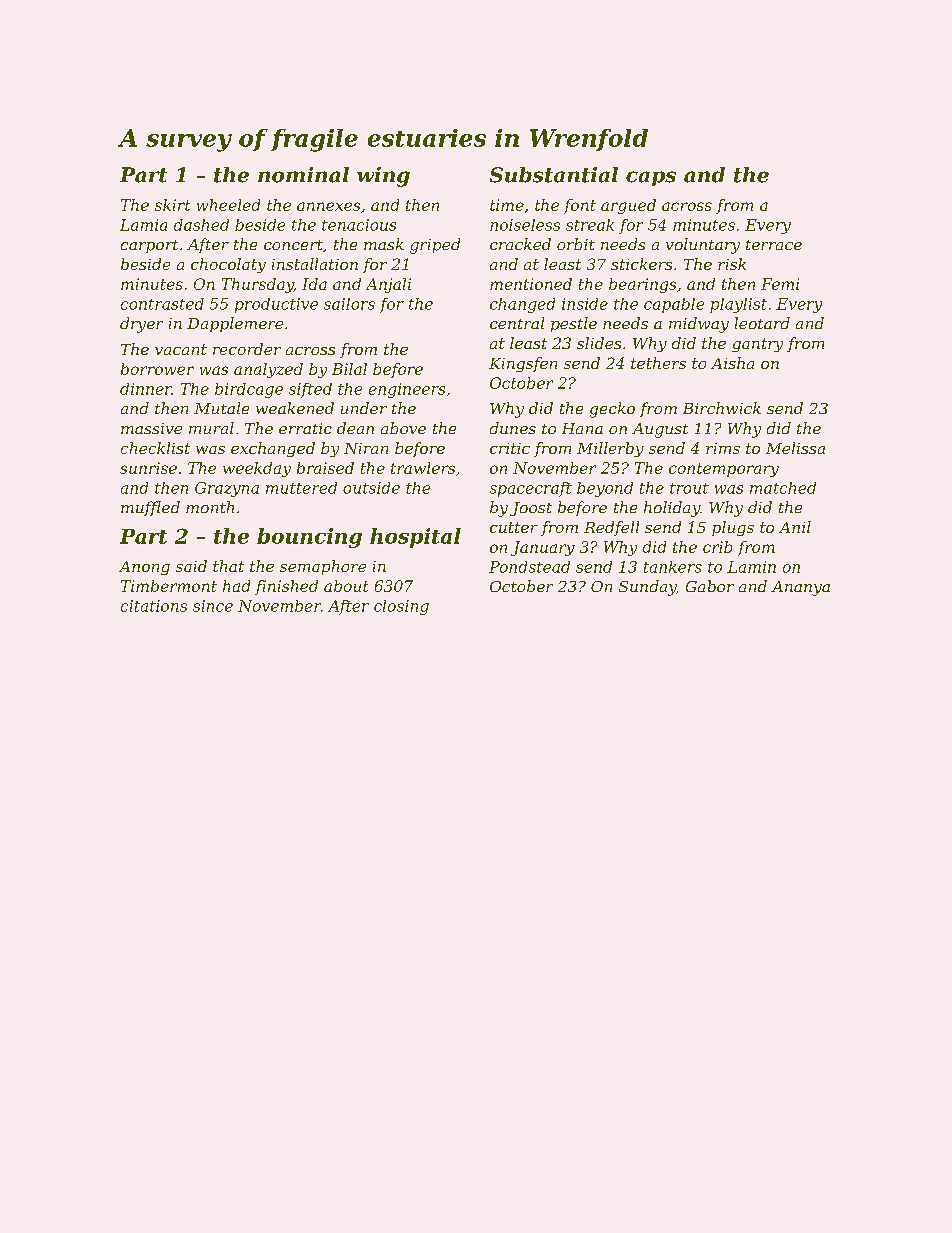 This image has height=1233, width=952. I want to click on Kingsfen, so click(523, 364).
